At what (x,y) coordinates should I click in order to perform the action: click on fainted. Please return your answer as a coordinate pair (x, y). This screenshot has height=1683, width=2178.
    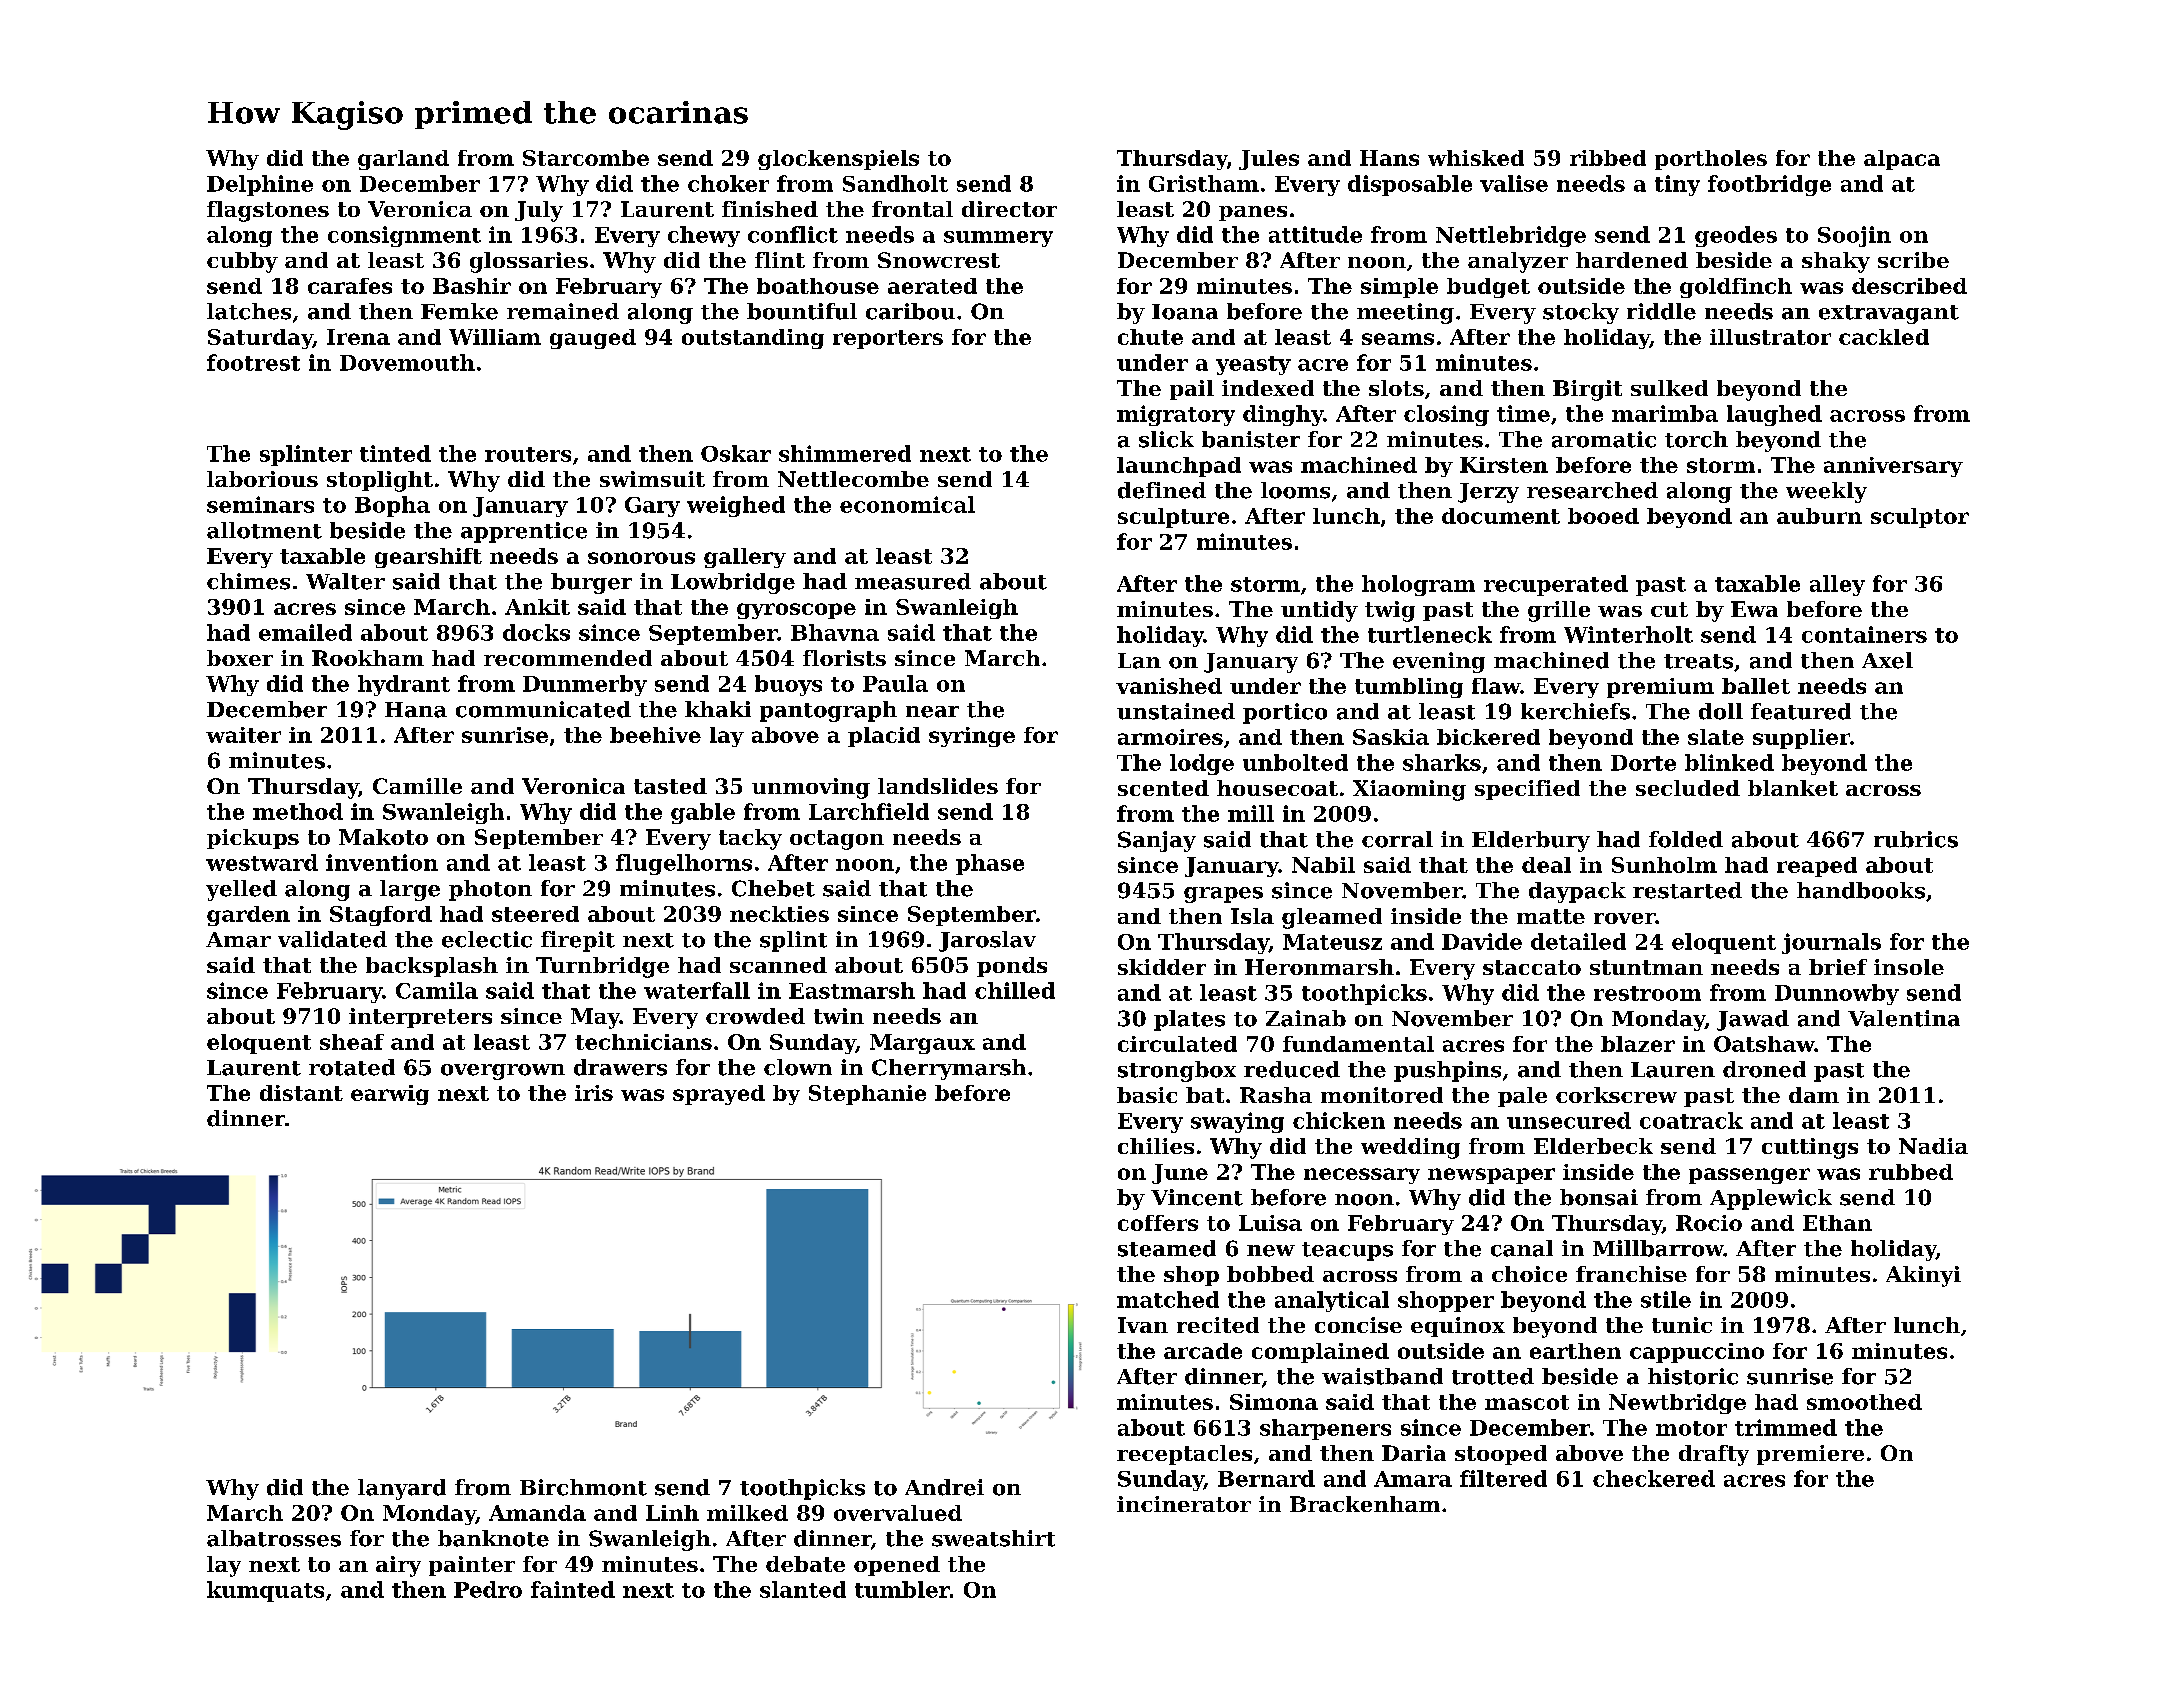
    Looking at the image, I should click on (573, 1589).
